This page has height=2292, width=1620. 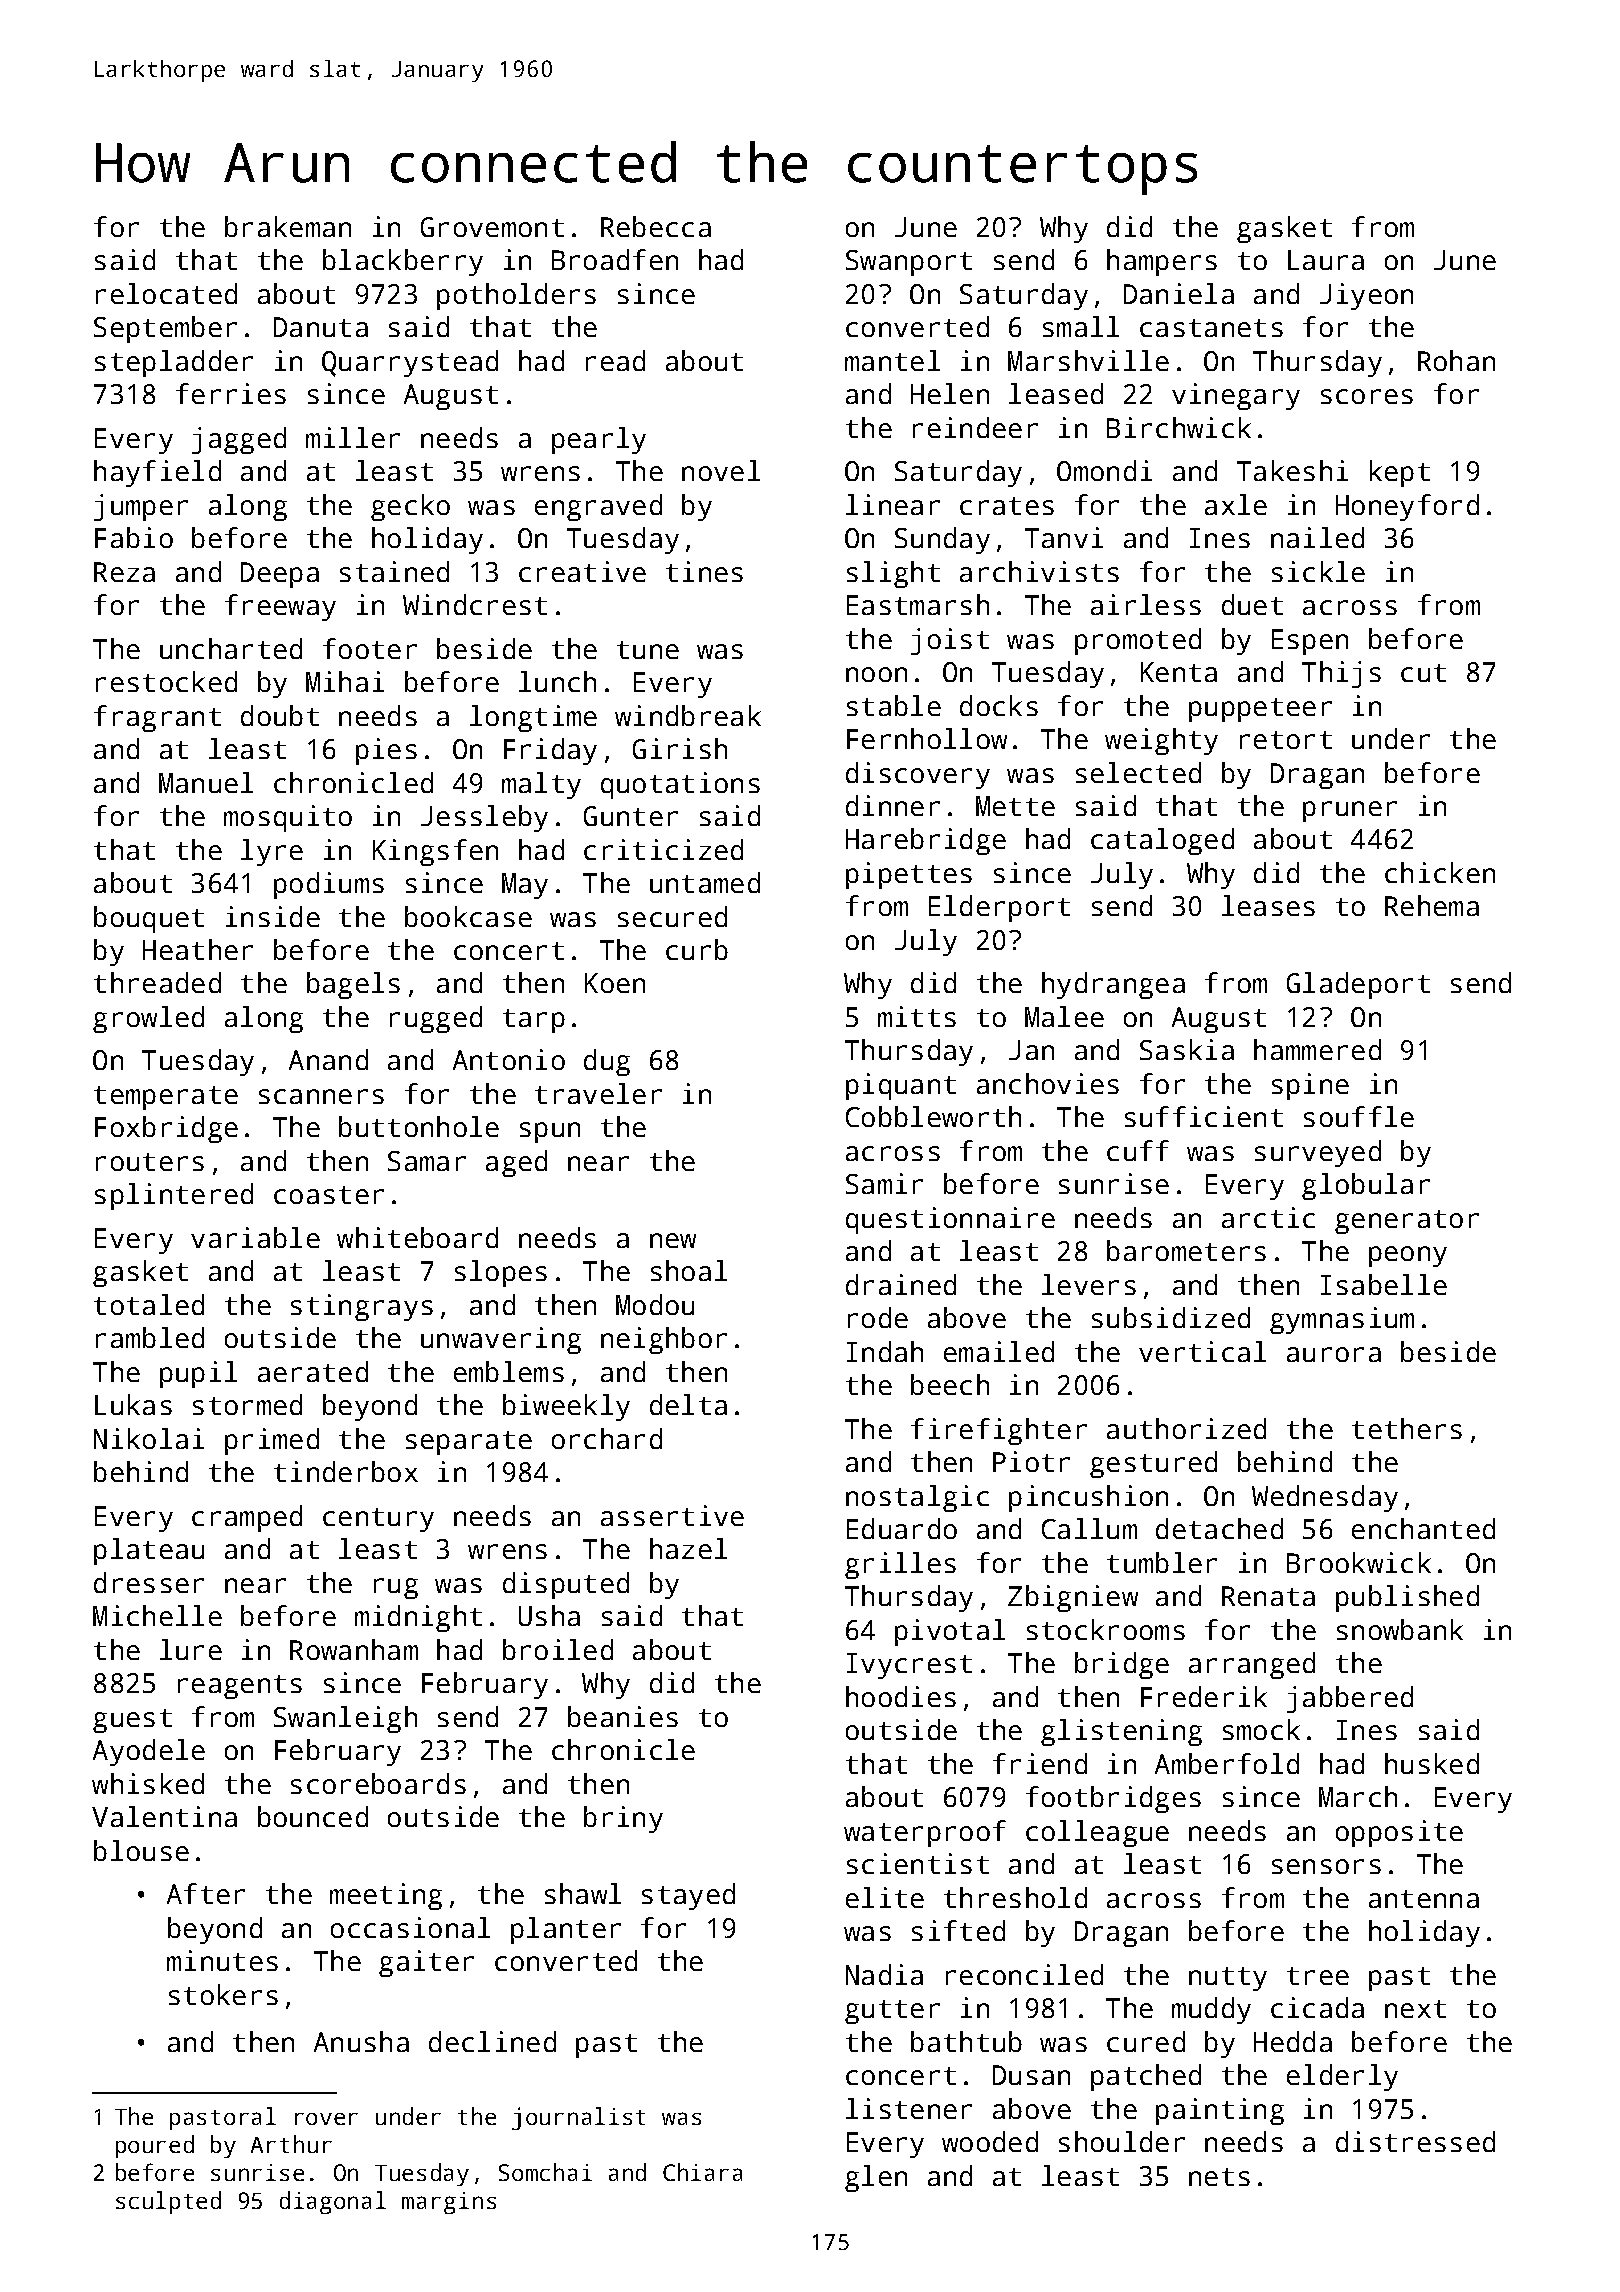 I want to click on tethers, so click(x=1407, y=1428).
